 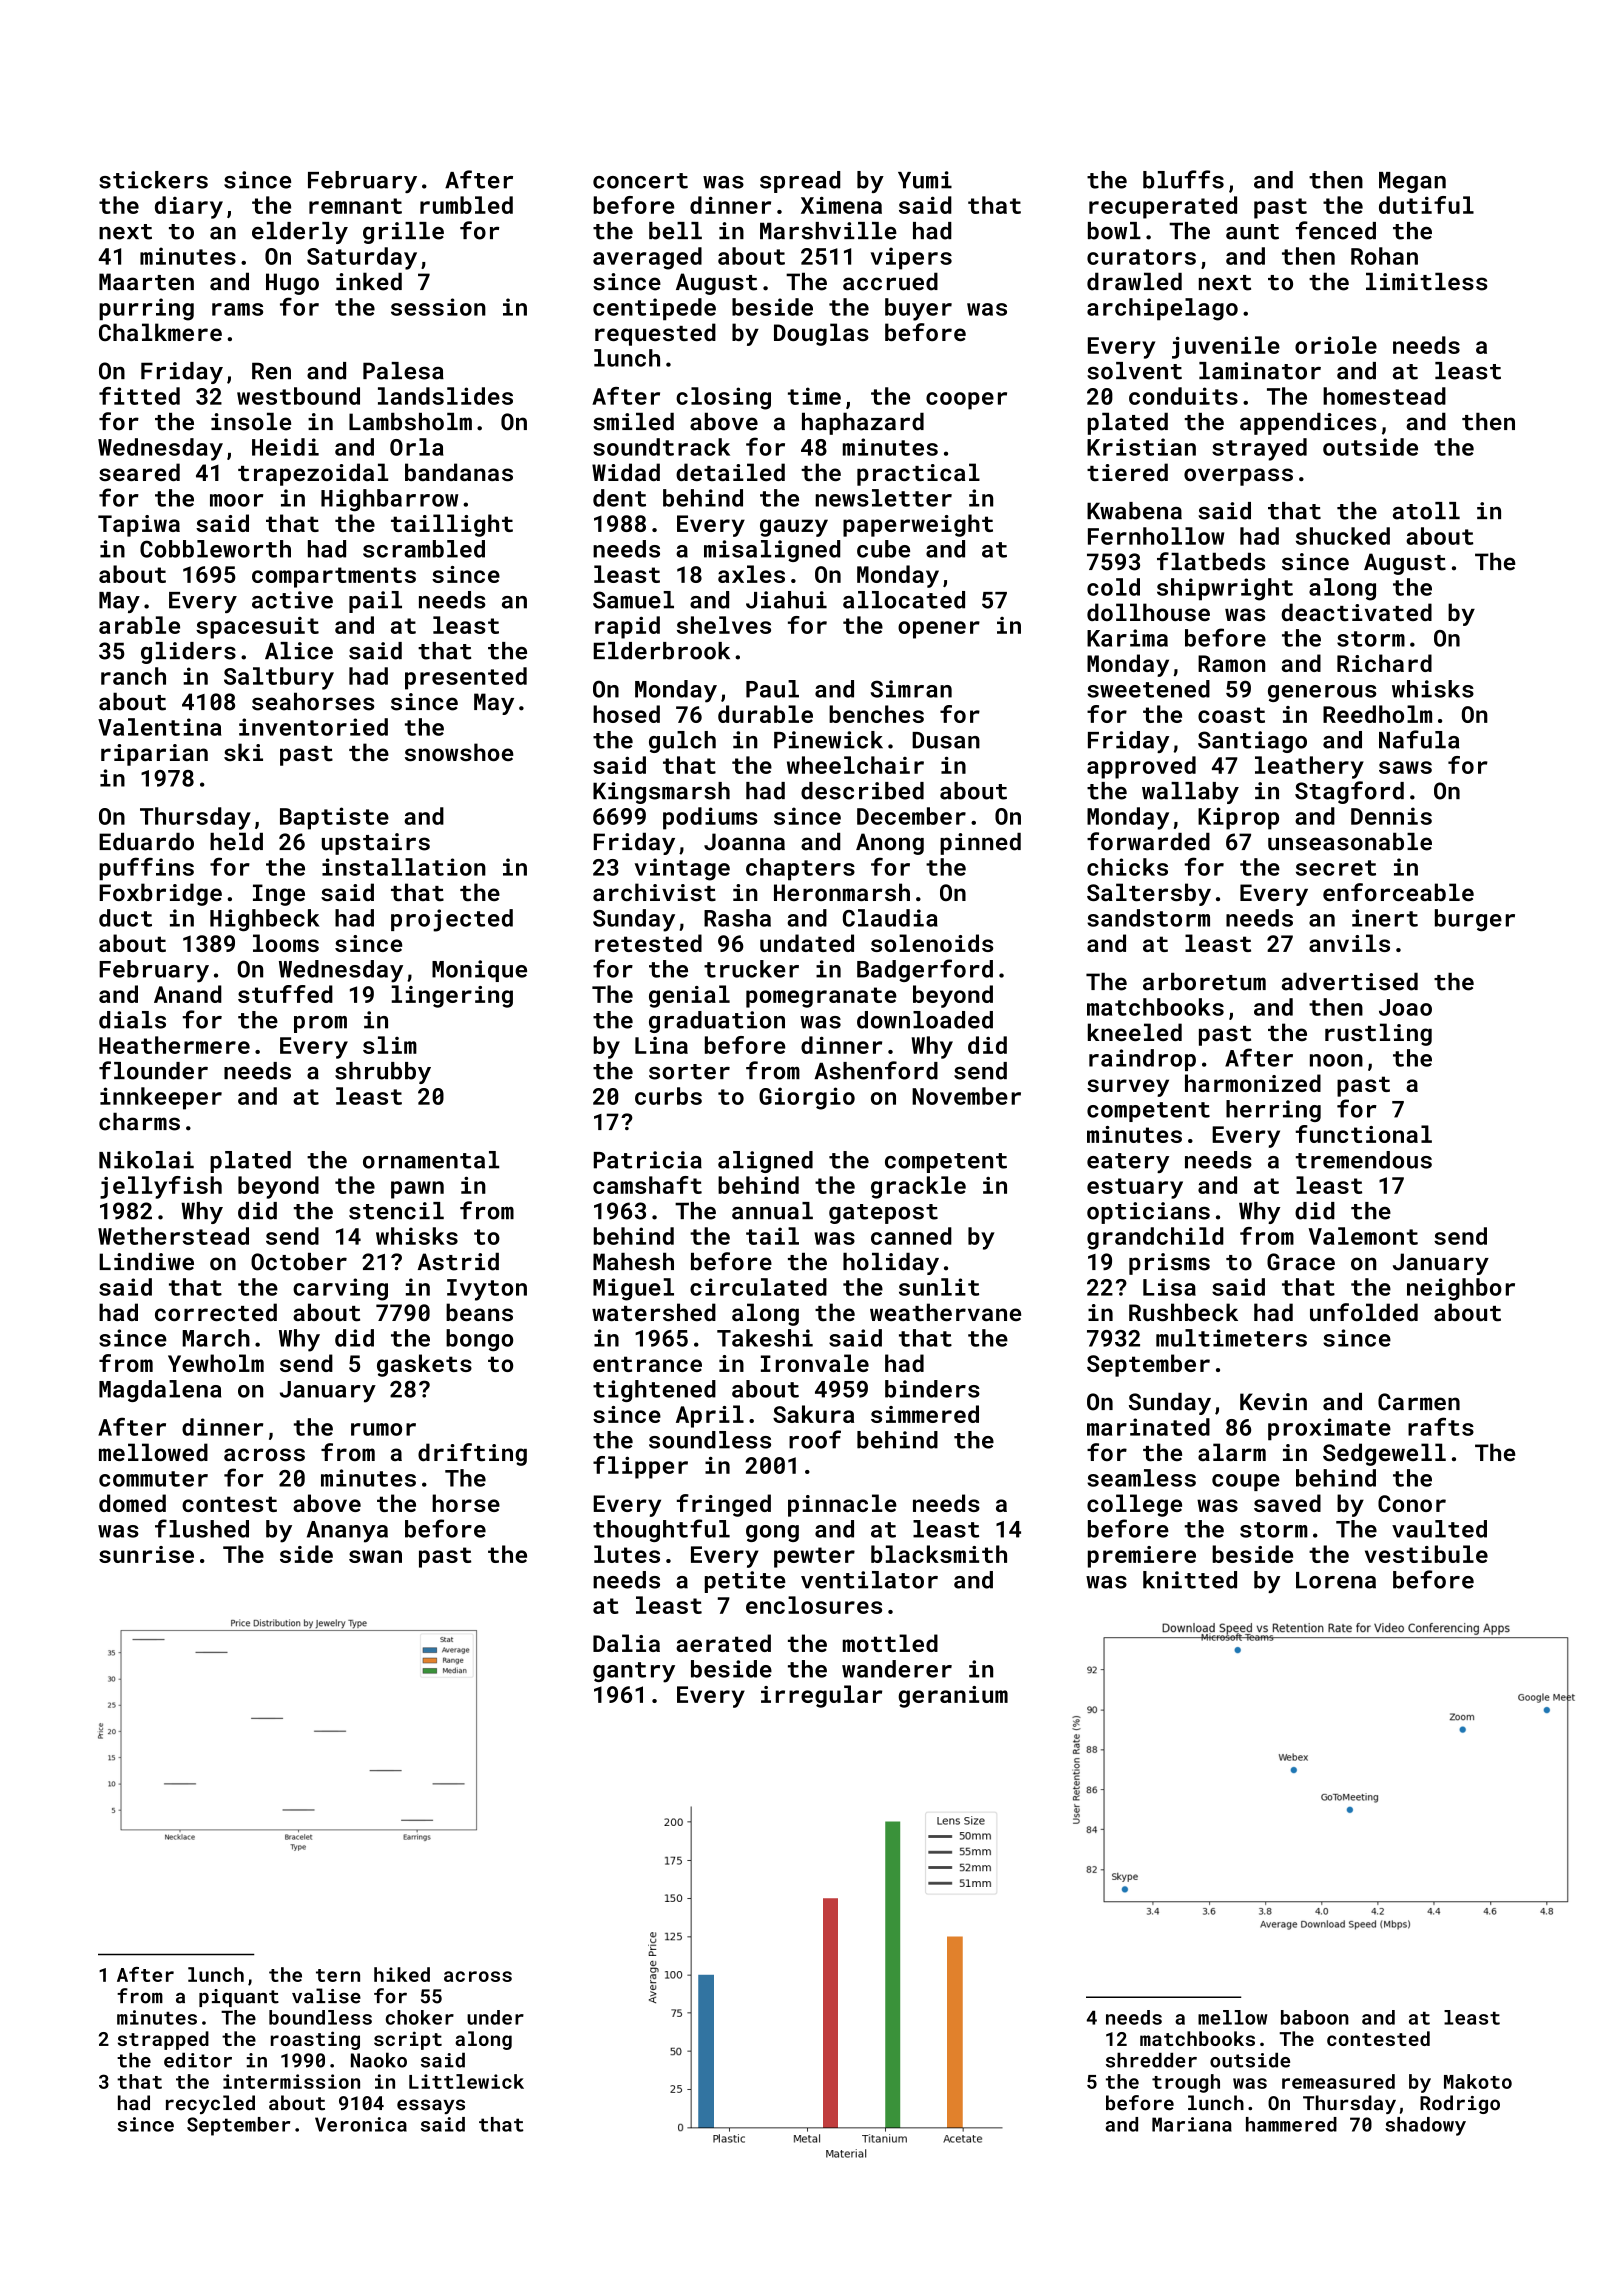 I want to click on durable, so click(x=765, y=714).
